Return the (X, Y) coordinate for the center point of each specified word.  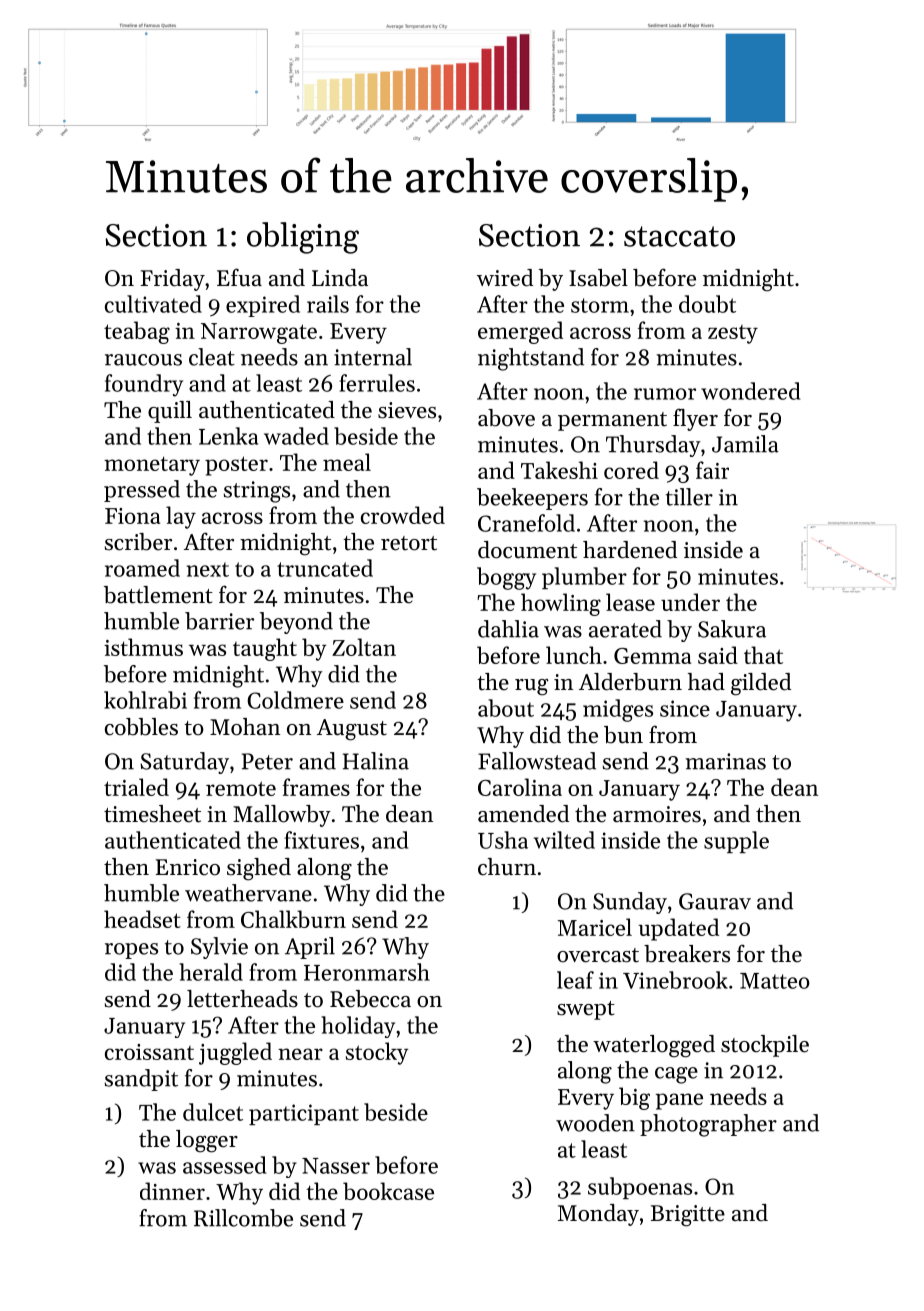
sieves (407, 410)
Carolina (520, 787)
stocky (377, 1053)
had (706, 682)
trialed (136, 787)
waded (296, 436)
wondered (750, 391)
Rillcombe (243, 1218)
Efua (239, 277)
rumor (665, 394)
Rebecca (370, 999)
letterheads (242, 999)
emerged (520, 332)
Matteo (775, 981)
